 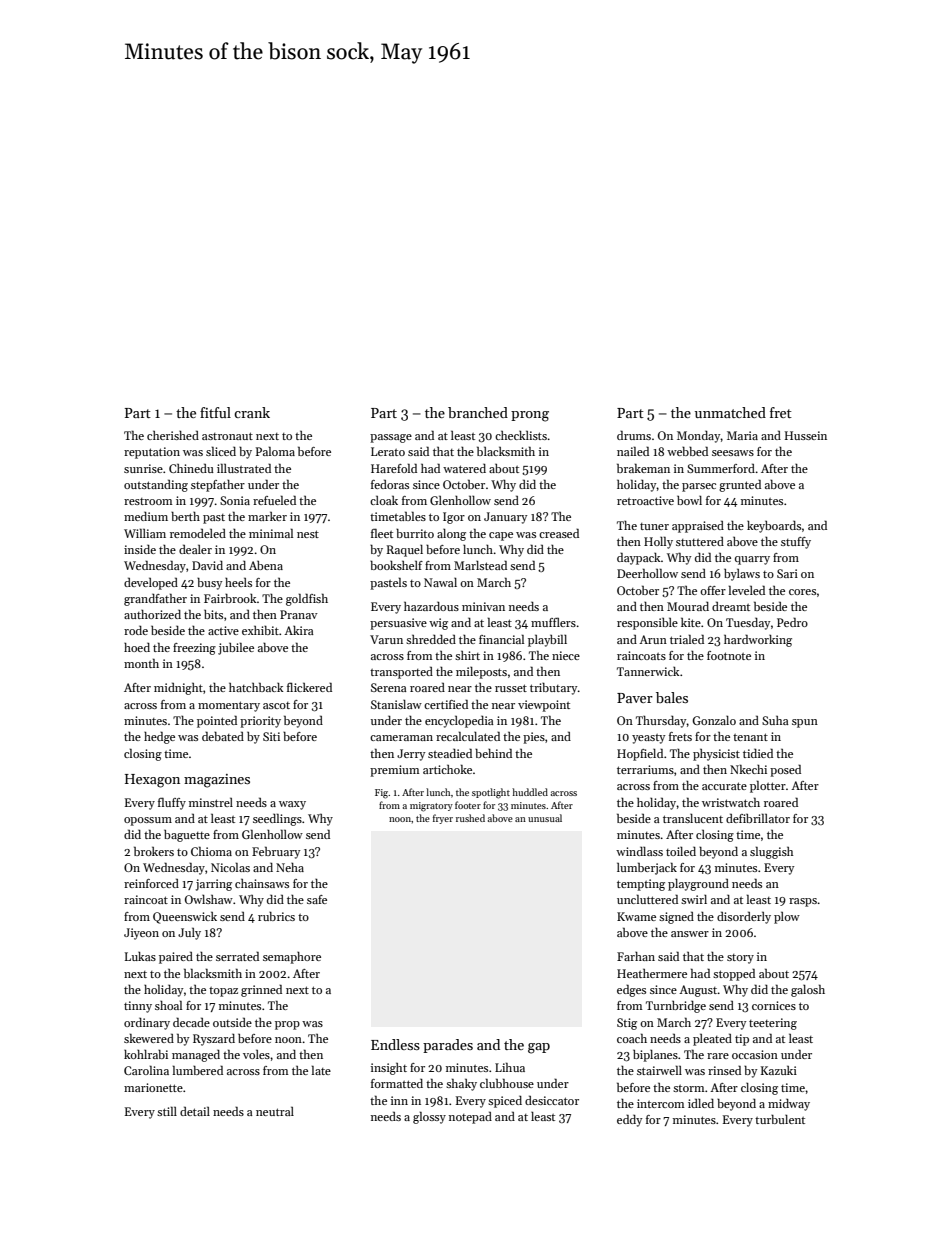 What do you see at coordinates (730, 412) in the document?
I see `unmatched` at bounding box center [730, 412].
